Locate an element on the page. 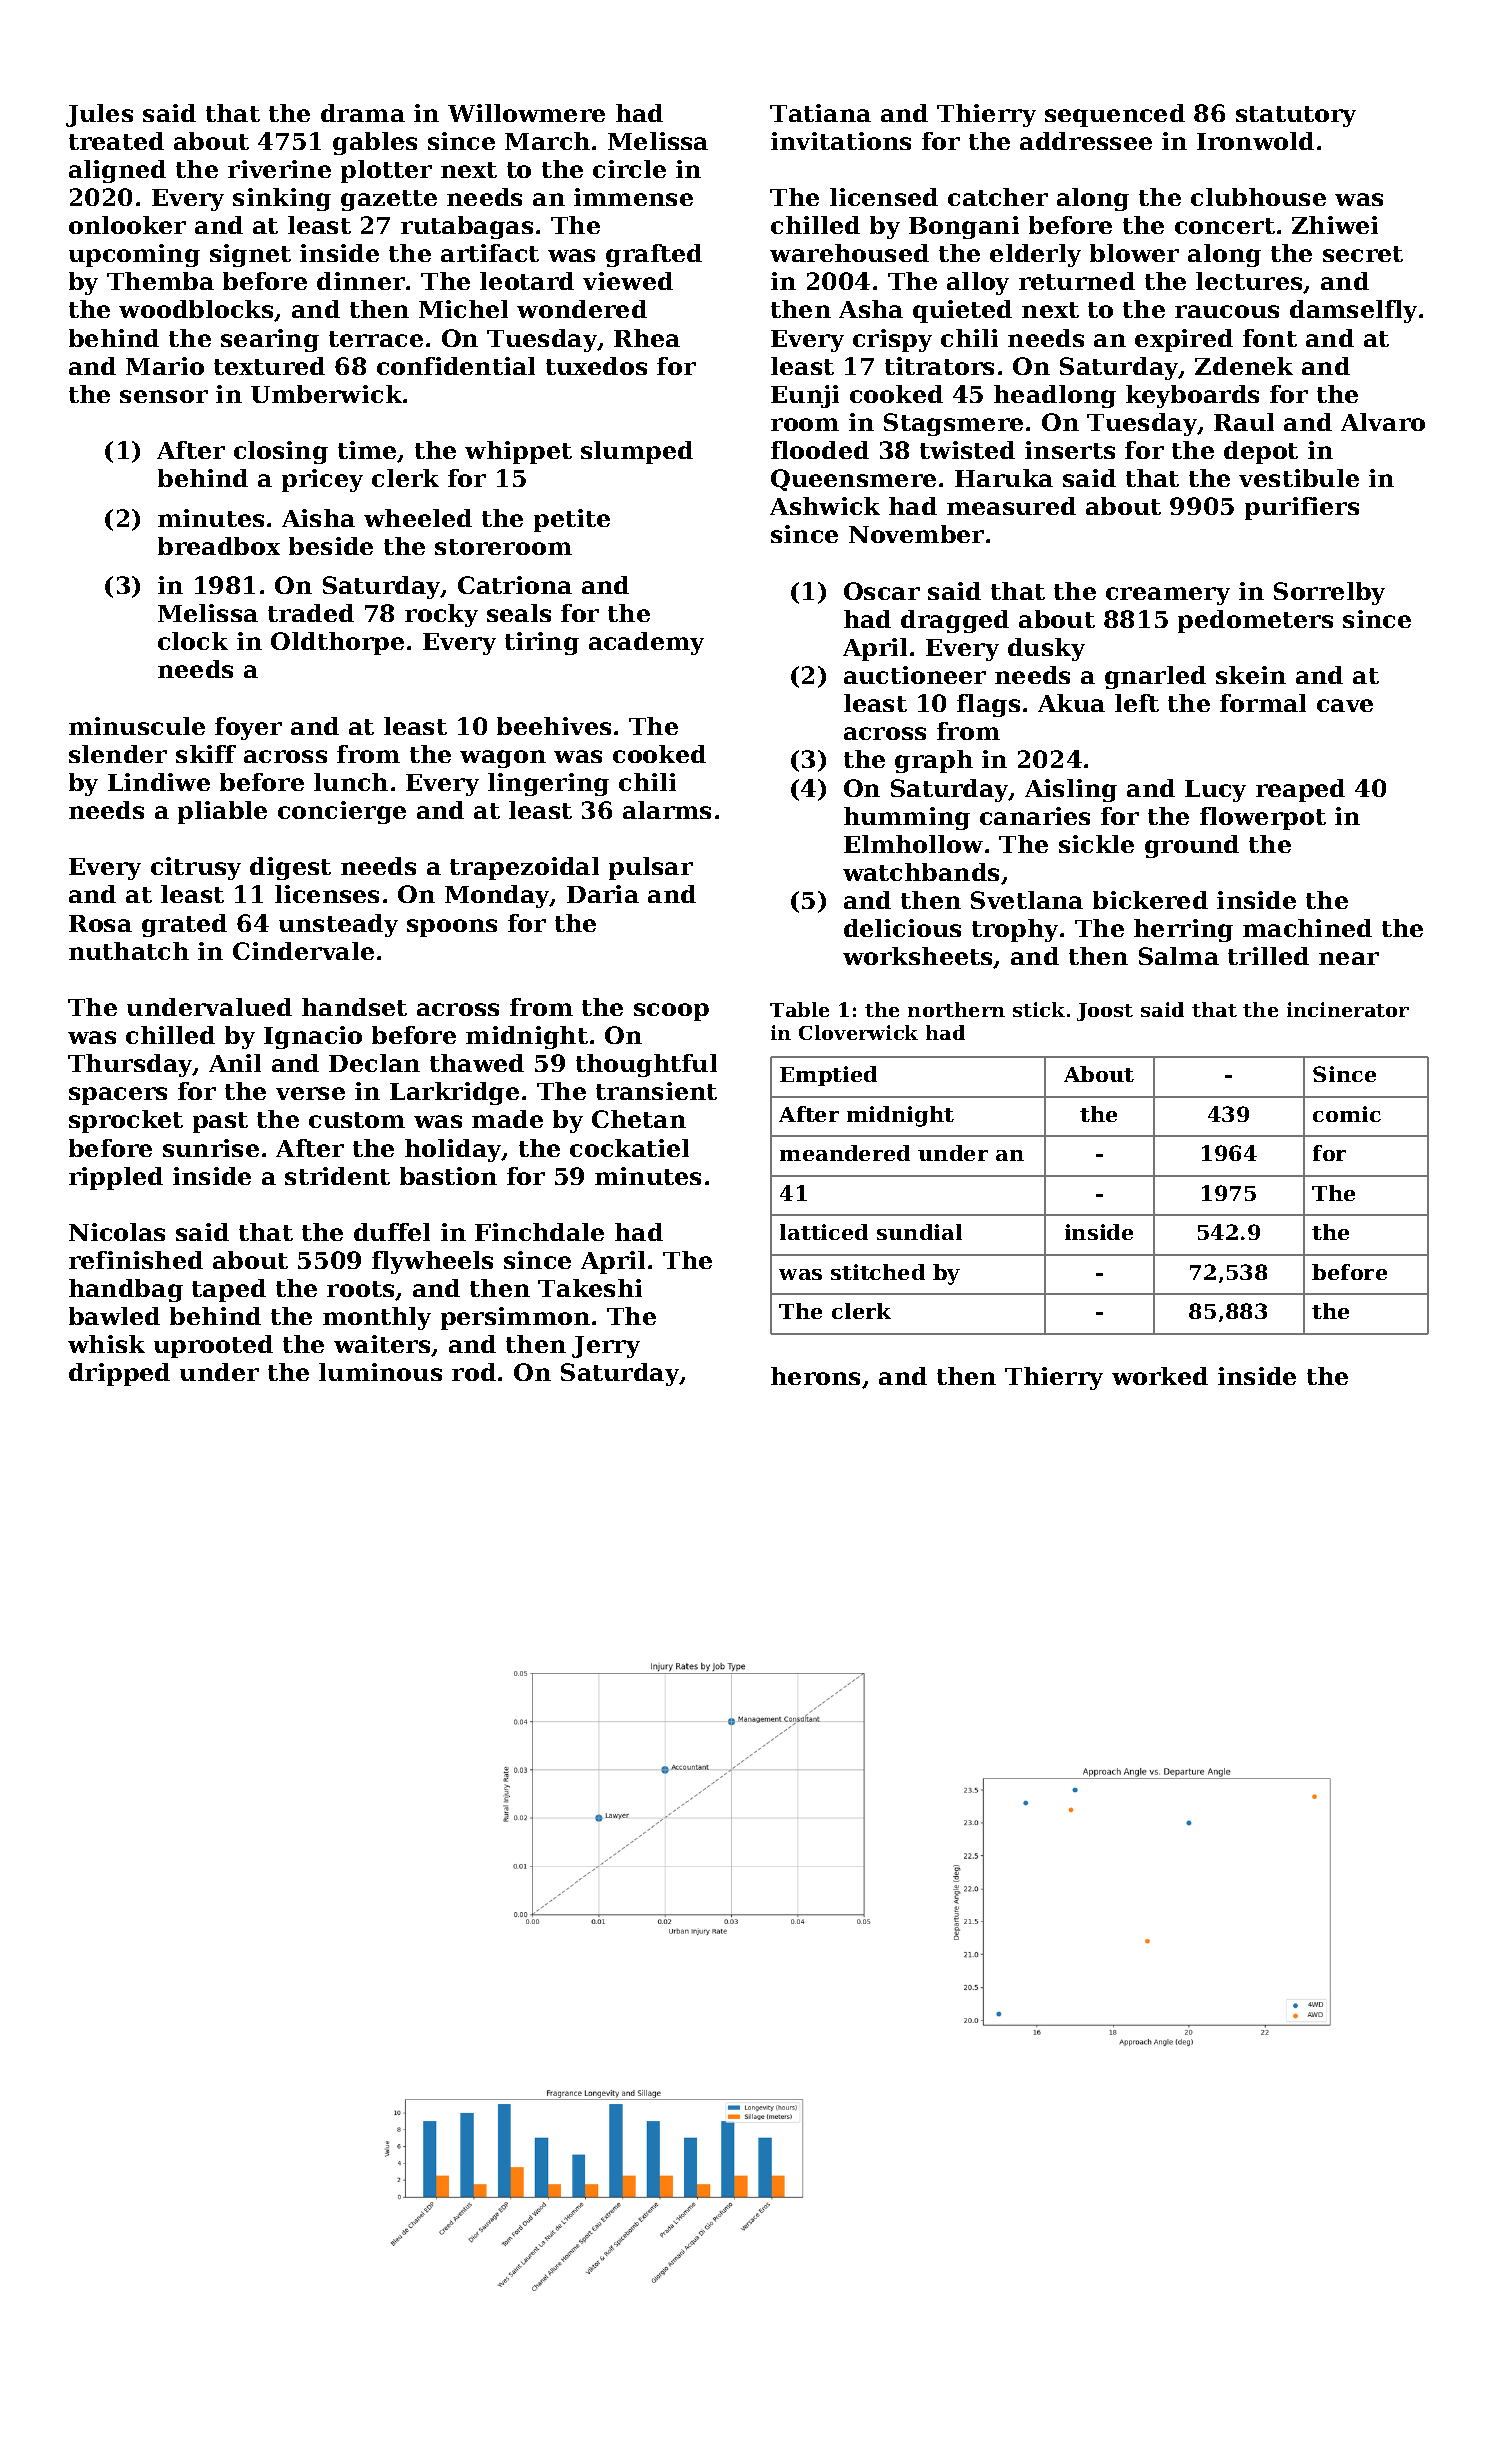 Image resolution: width=1496 pixels, height=2464 pixels. Akua is located at coordinates (1071, 703).
